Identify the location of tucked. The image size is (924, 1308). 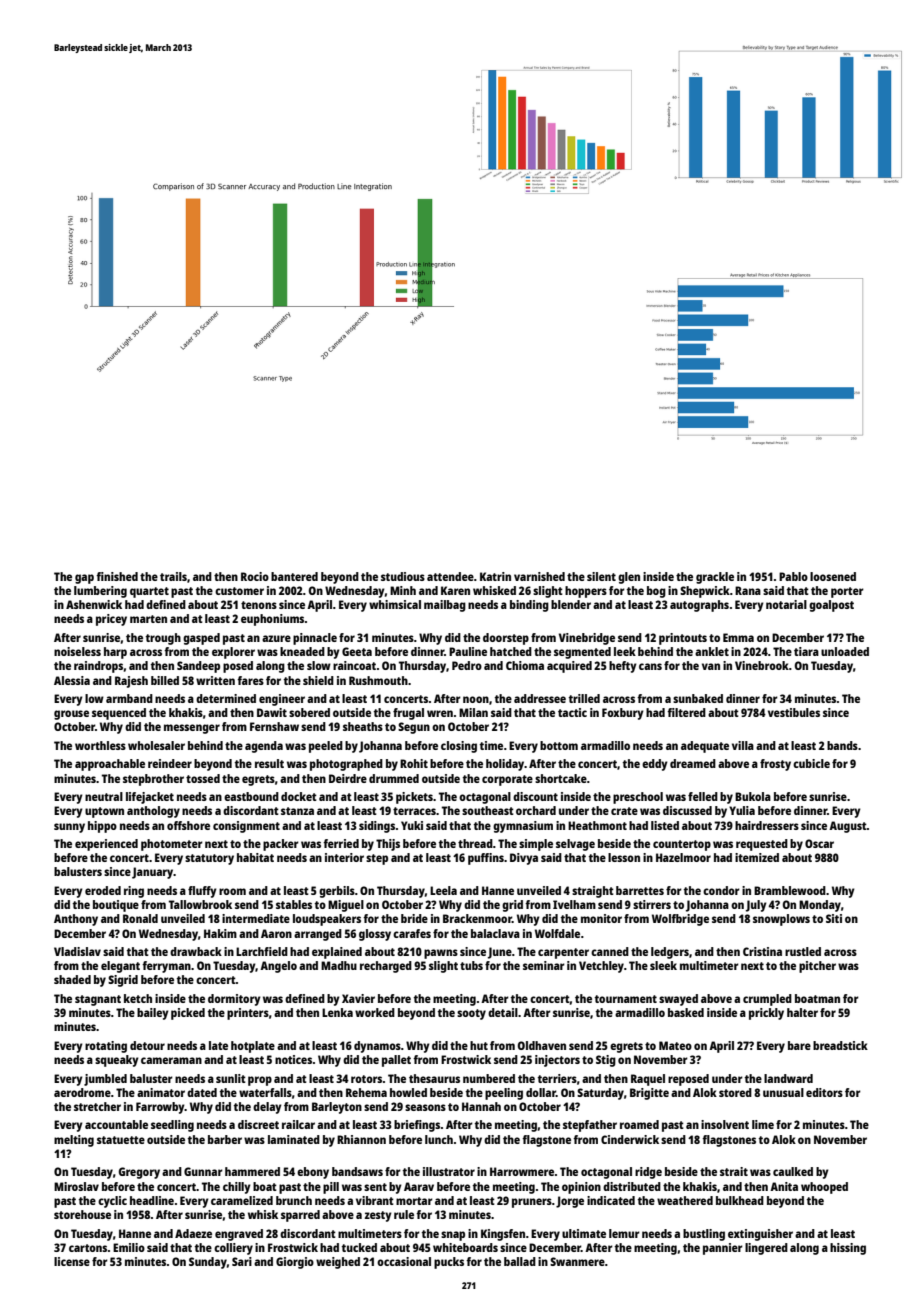
(359, 1247).
